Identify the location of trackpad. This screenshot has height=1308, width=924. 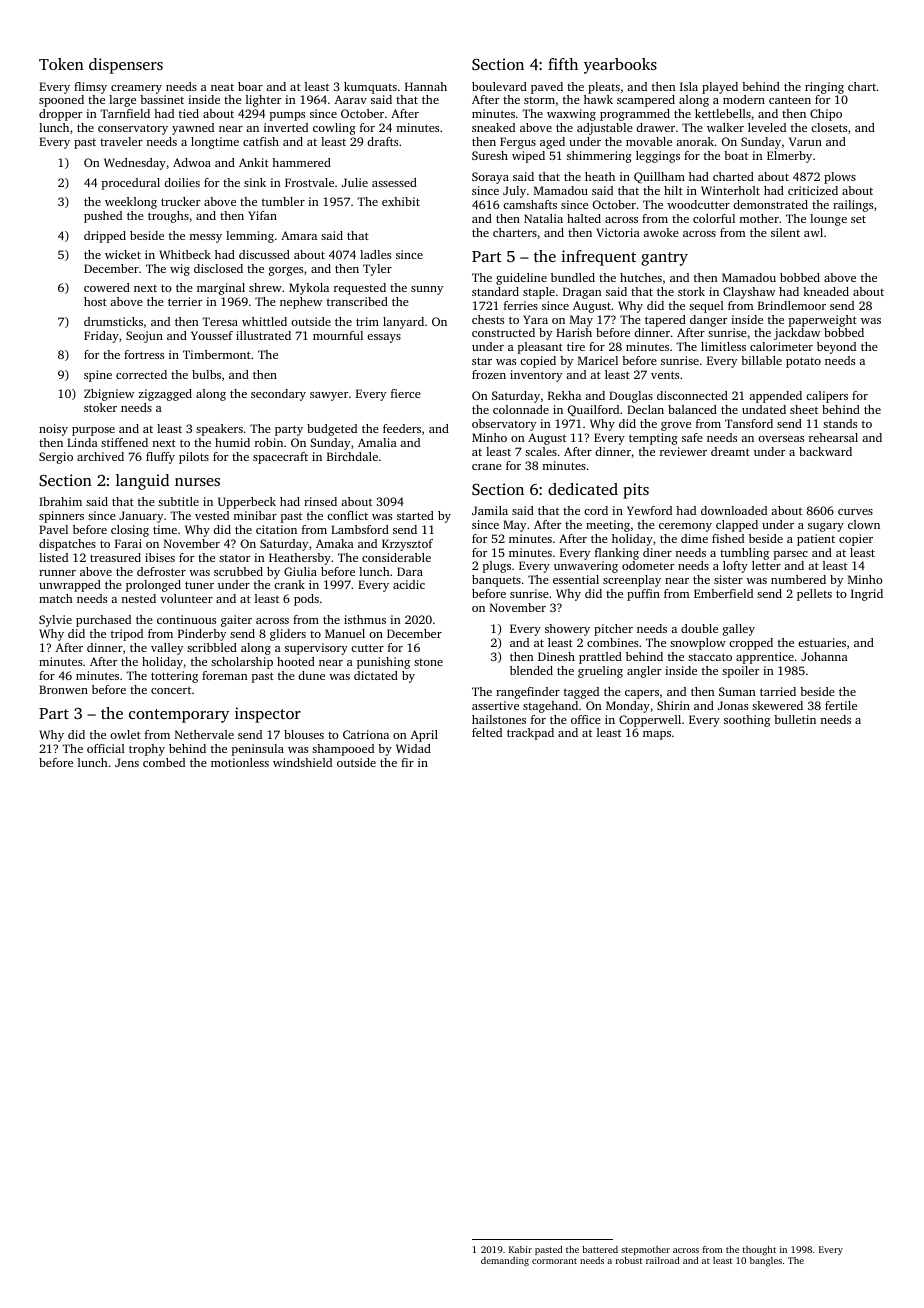
(530, 734).
